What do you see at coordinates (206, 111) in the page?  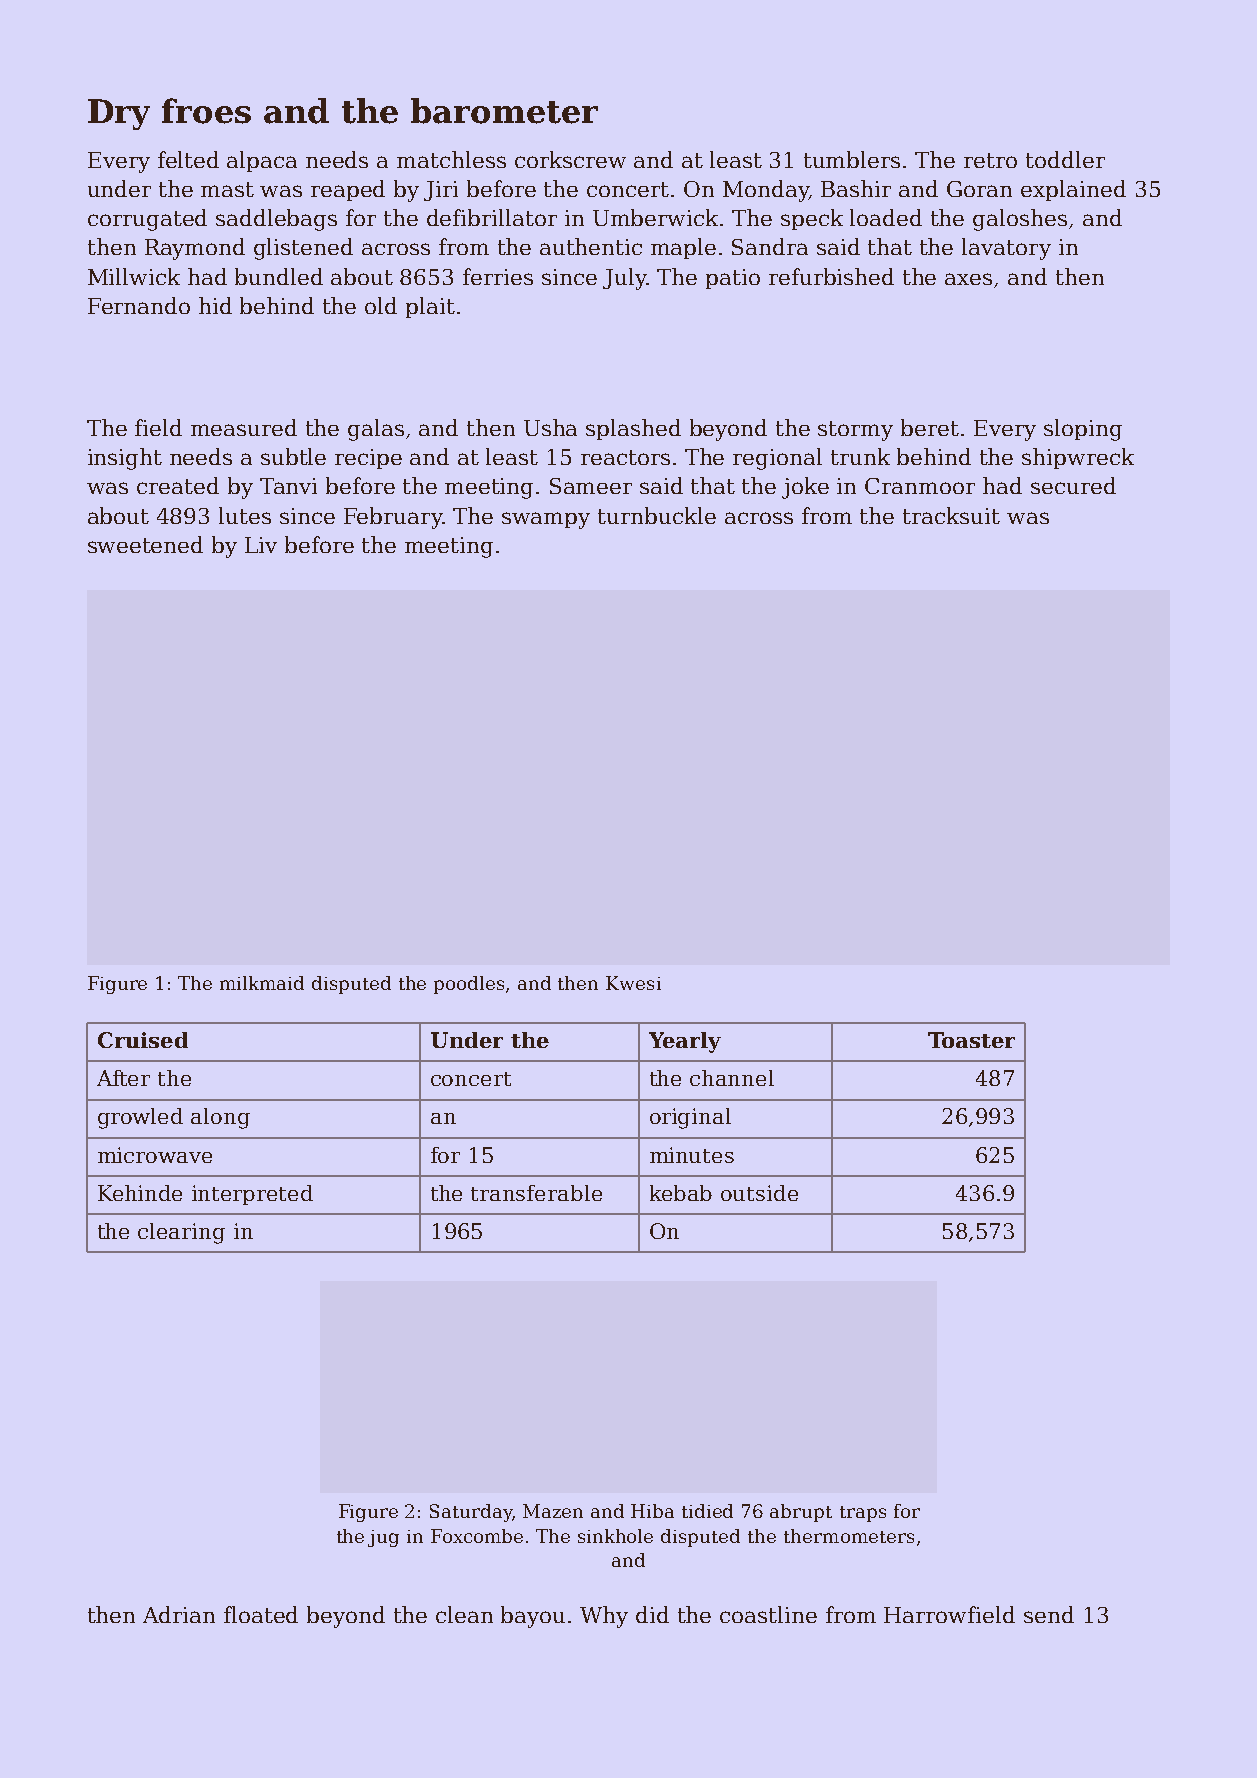 I see `froes` at bounding box center [206, 111].
